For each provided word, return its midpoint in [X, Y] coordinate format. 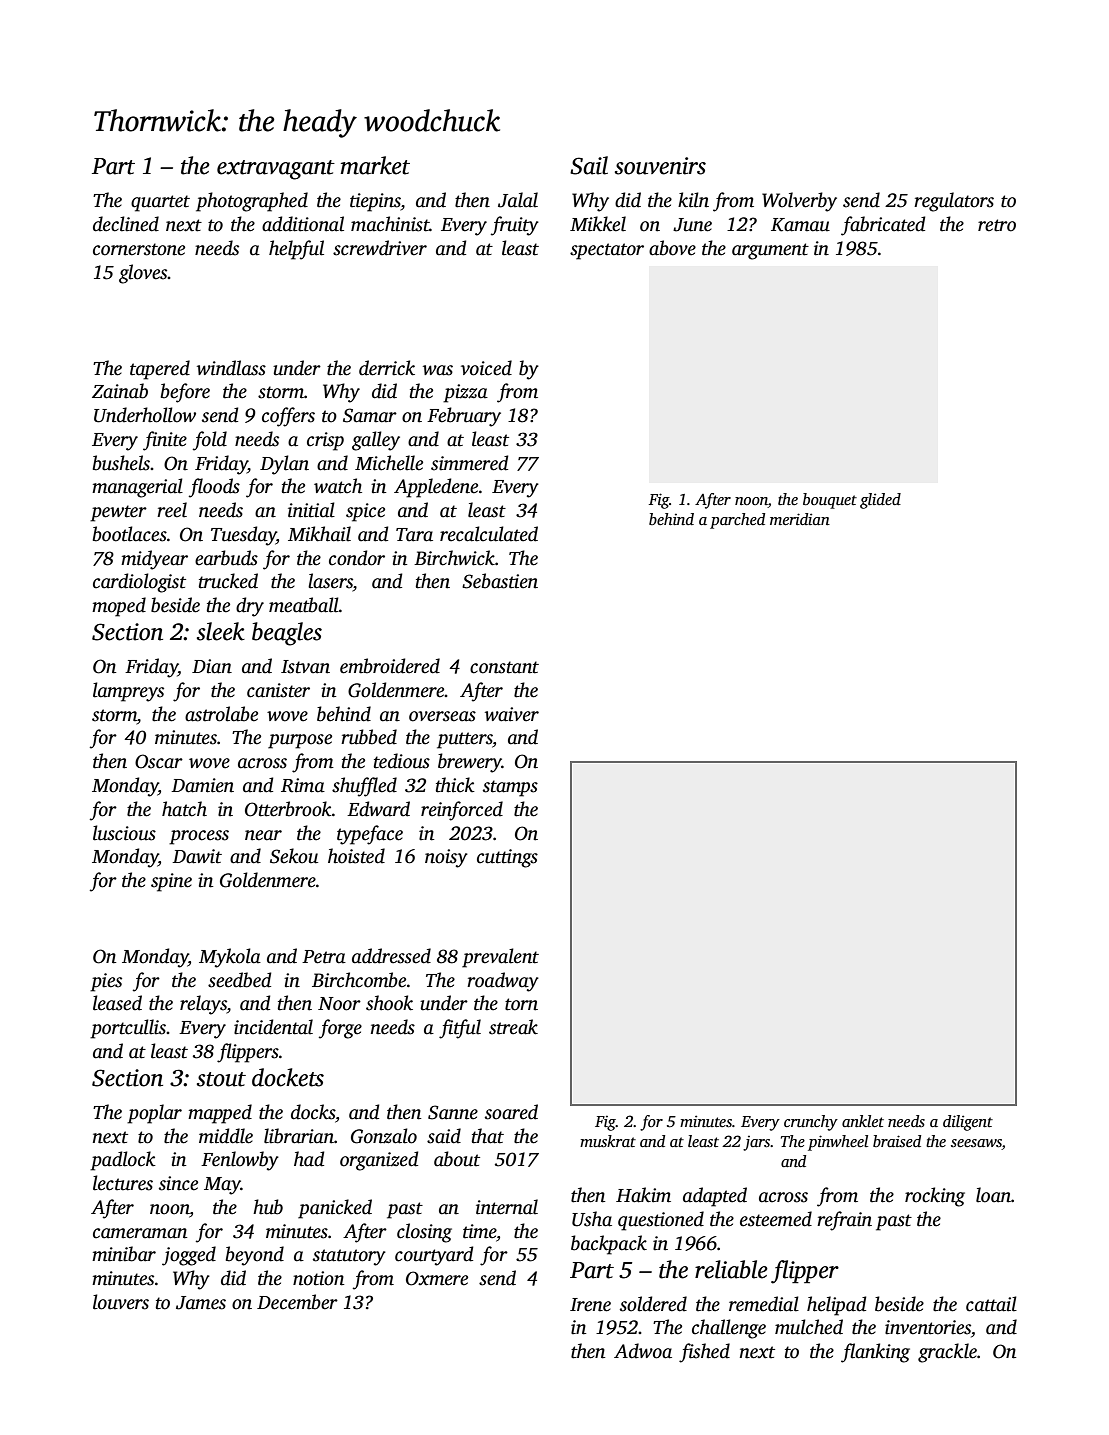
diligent [968, 1123]
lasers [330, 581]
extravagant [276, 170]
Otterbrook [288, 809]
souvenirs [660, 166]
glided [880, 501]
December [297, 1302]
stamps [510, 788]
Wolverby [799, 202]
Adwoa [643, 1351]
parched [737, 521]
